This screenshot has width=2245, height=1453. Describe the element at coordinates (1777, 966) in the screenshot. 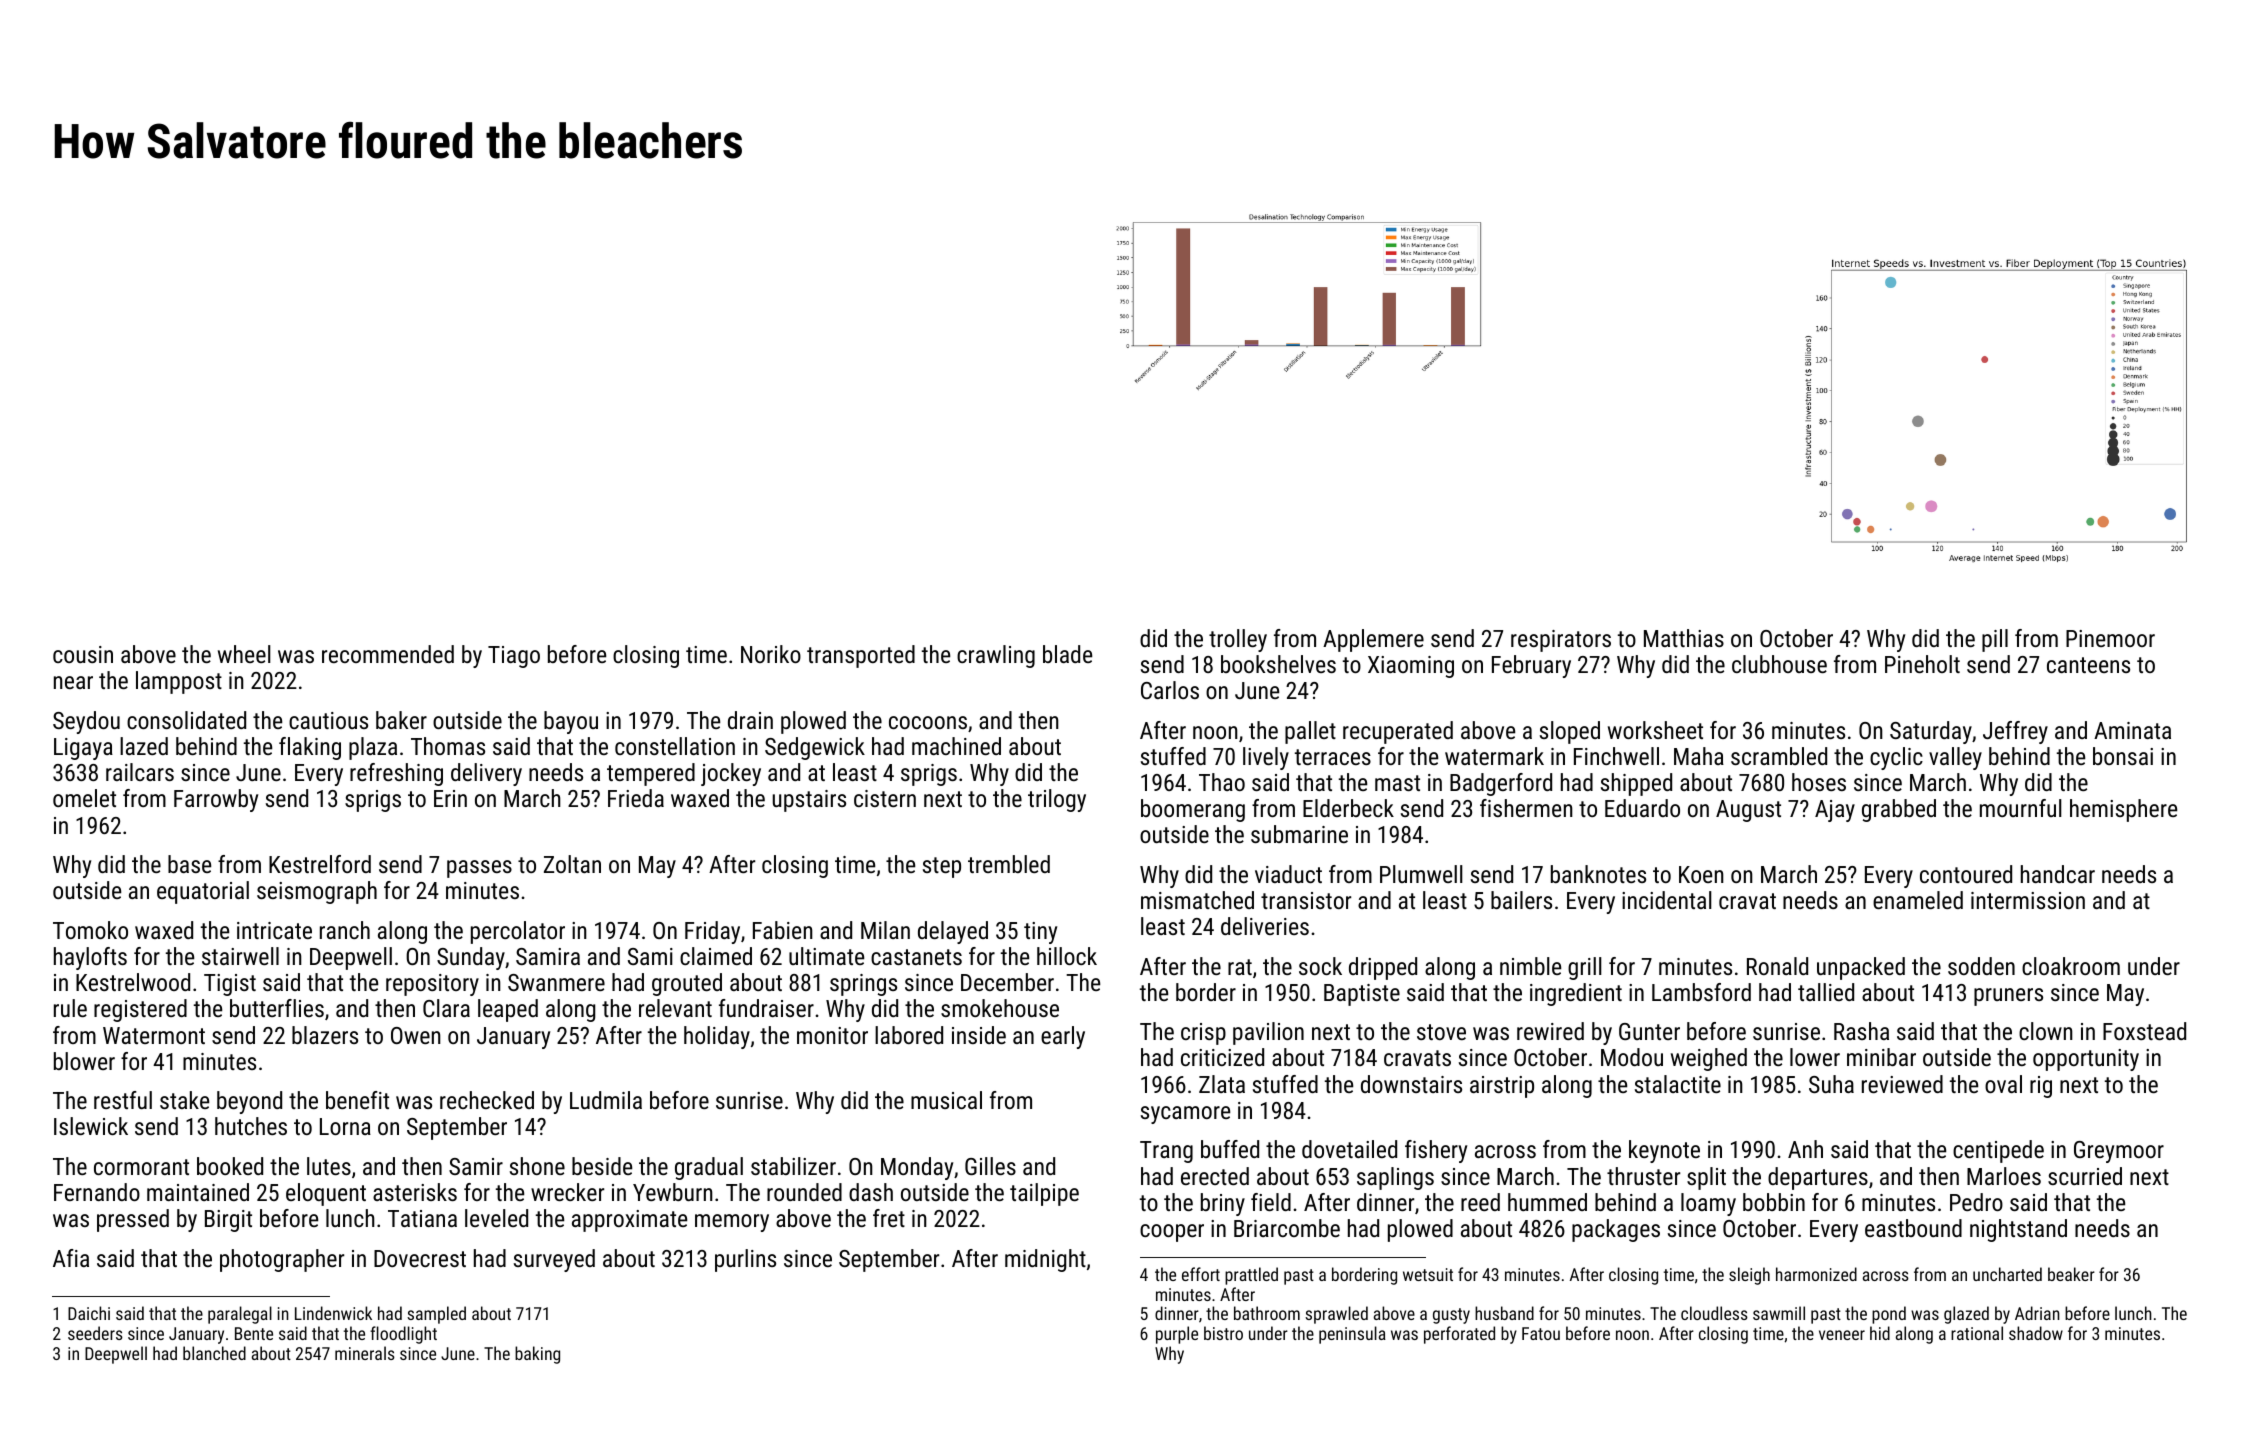

I see `Ronald` at that location.
